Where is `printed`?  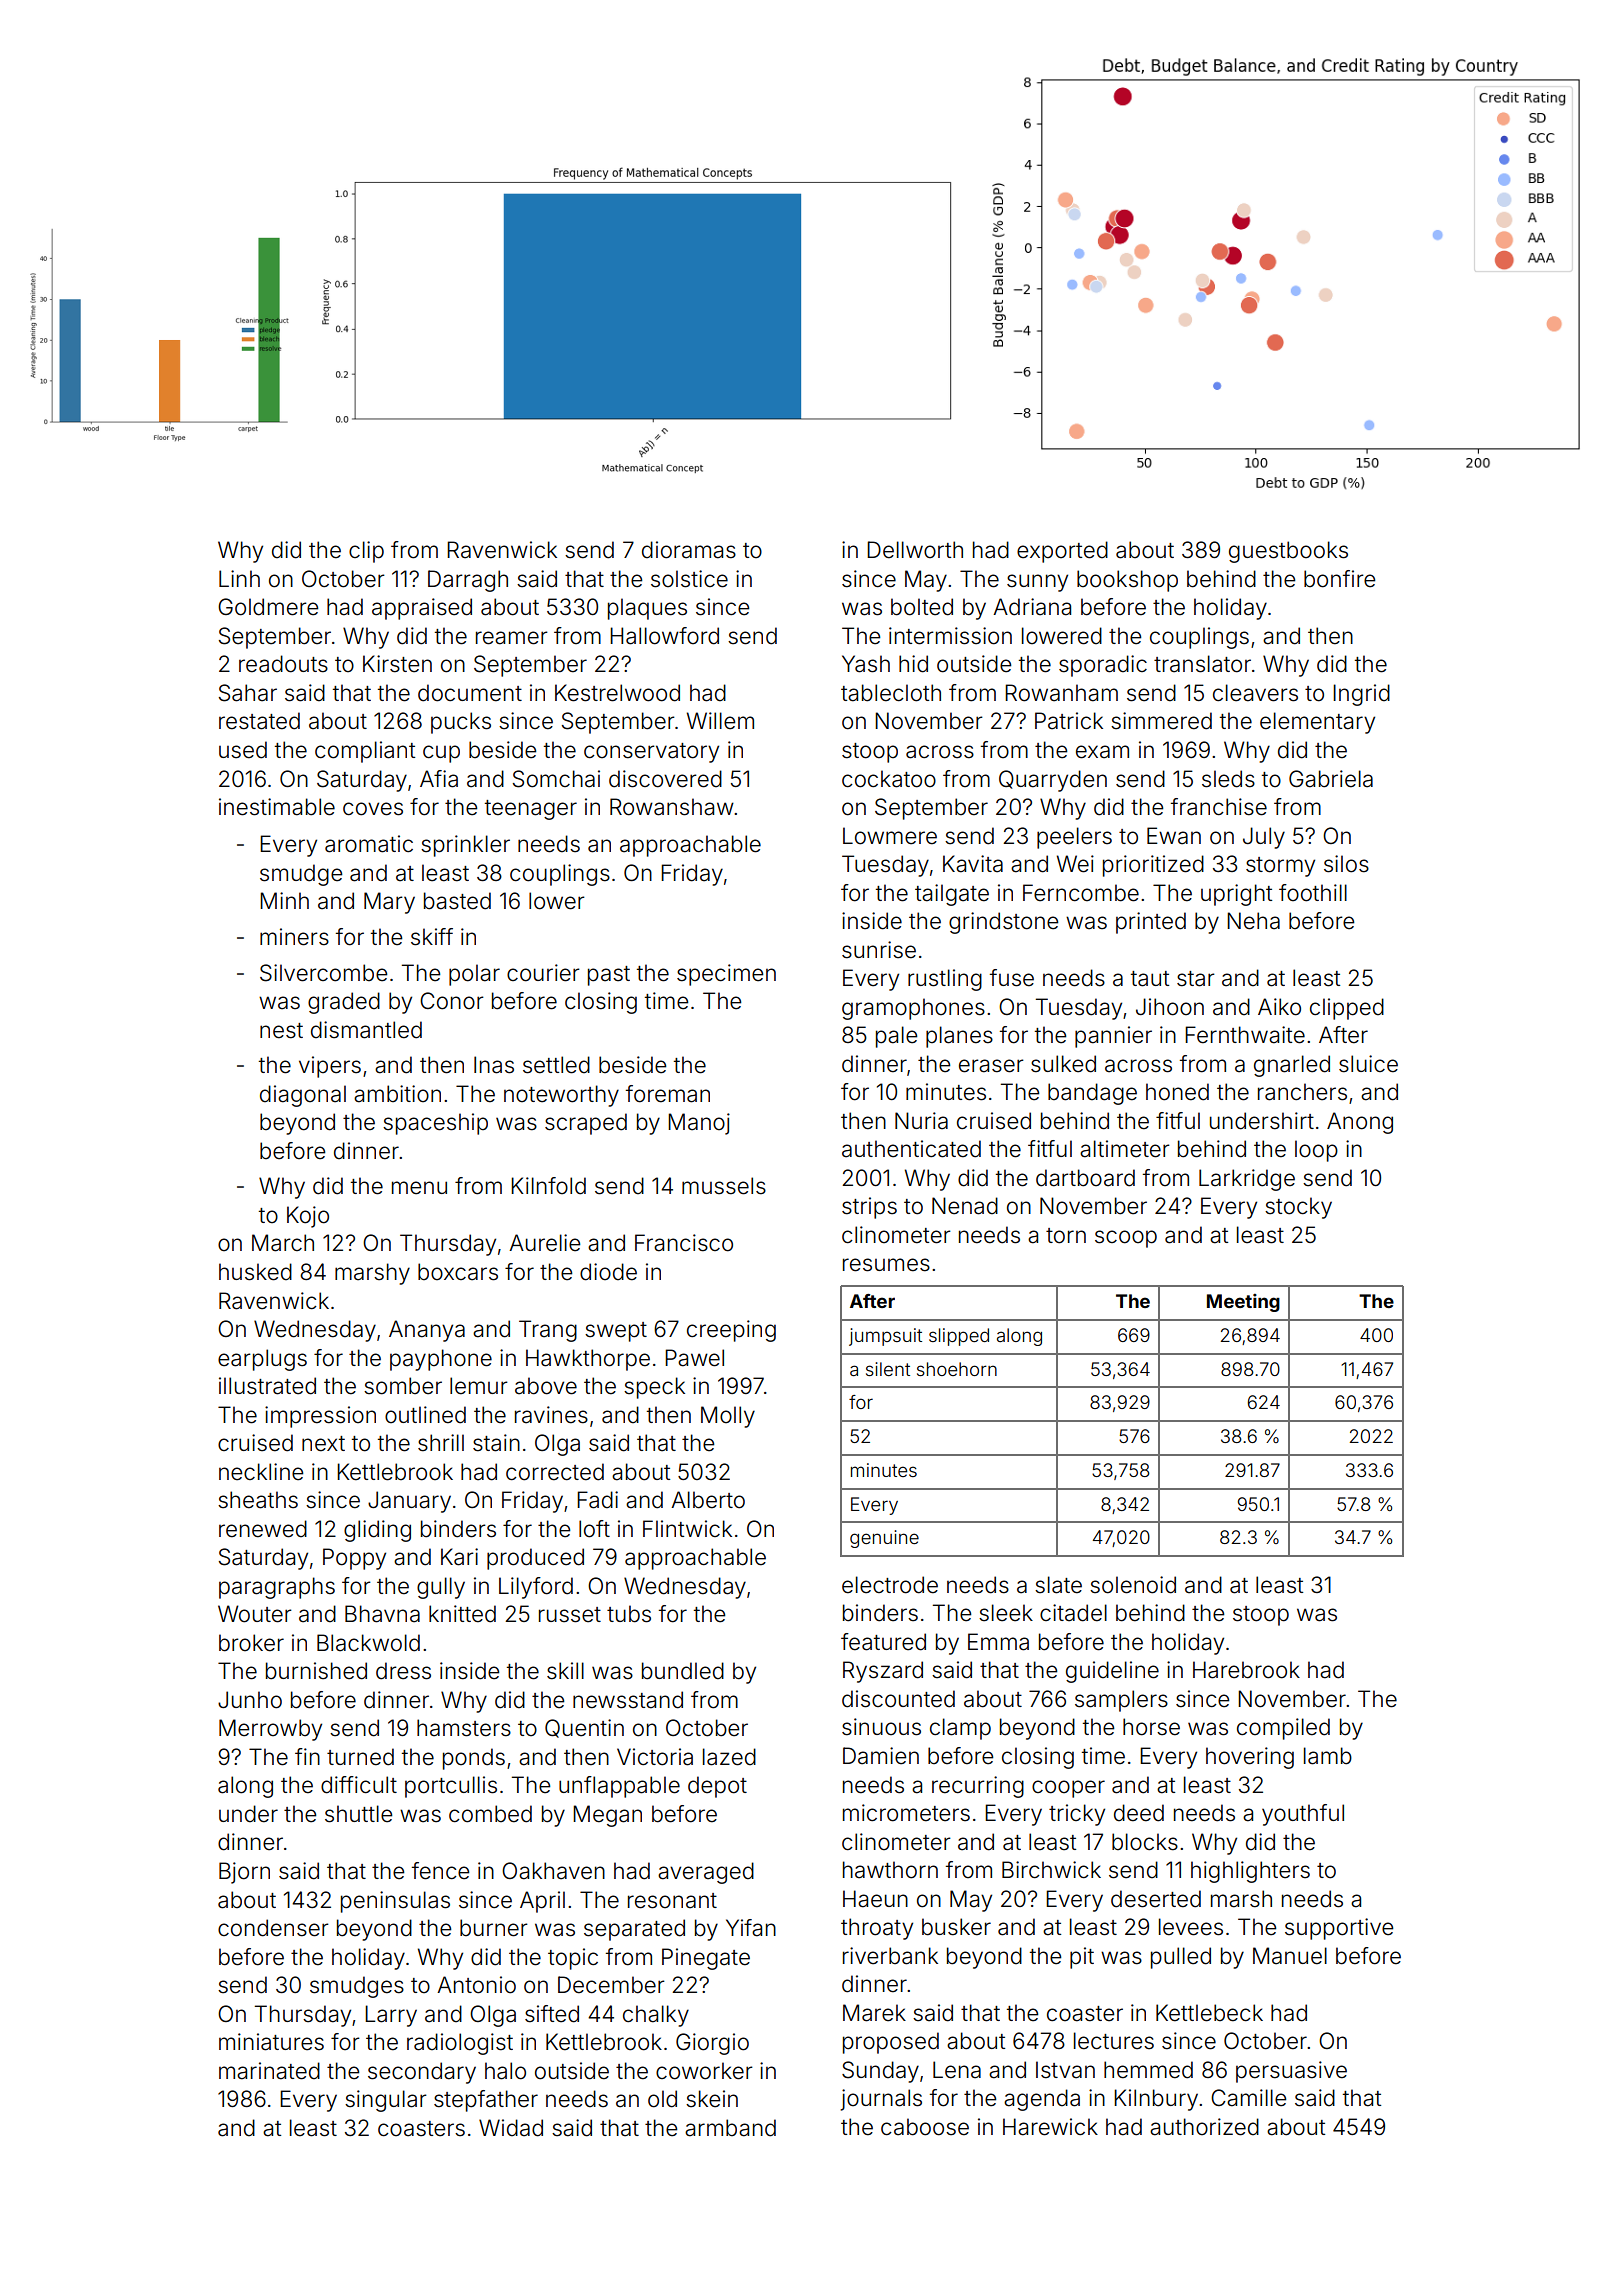
printed is located at coordinates (1151, 923).
